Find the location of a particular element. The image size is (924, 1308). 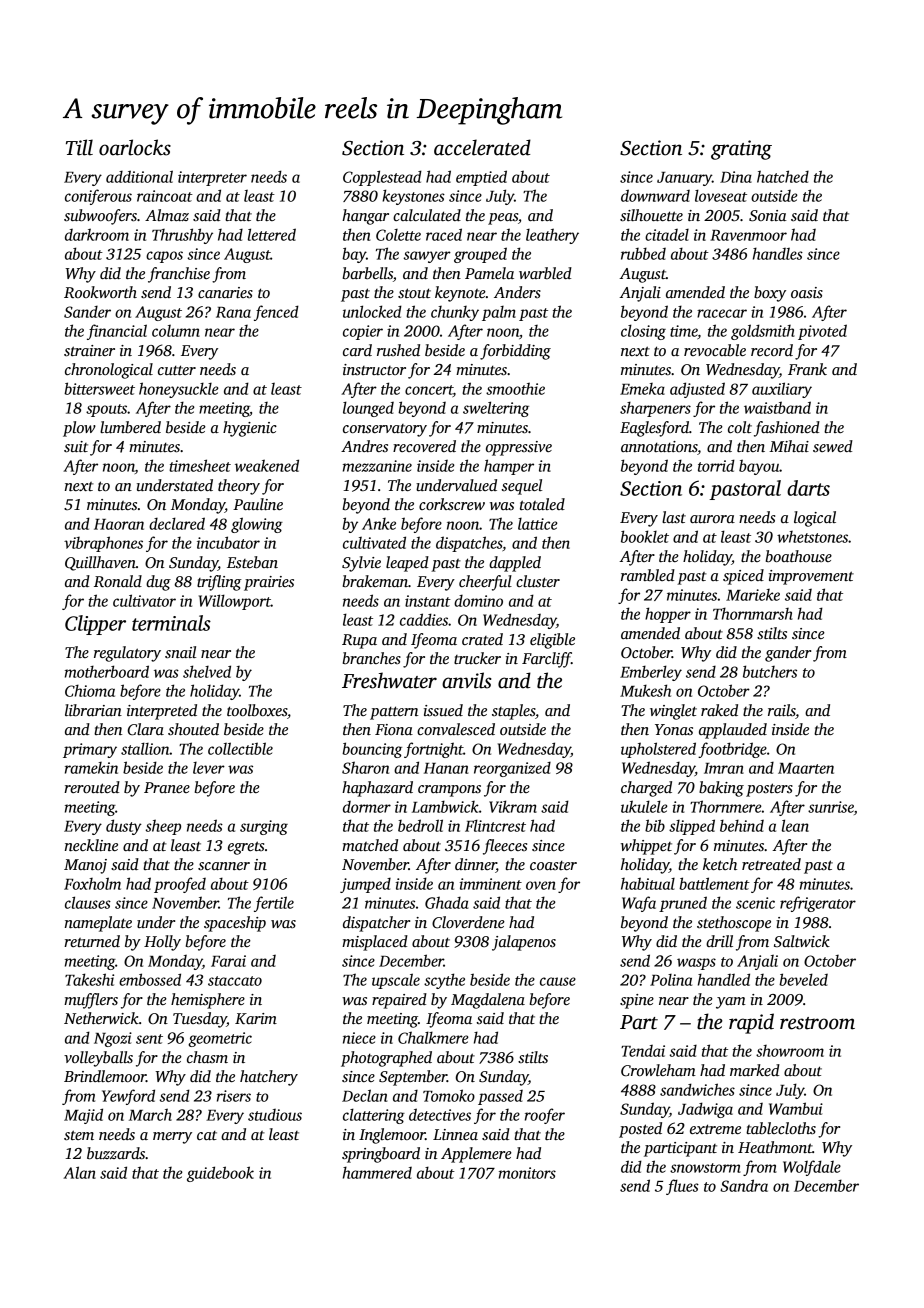

hatched is located at coordinates (783, 176).
